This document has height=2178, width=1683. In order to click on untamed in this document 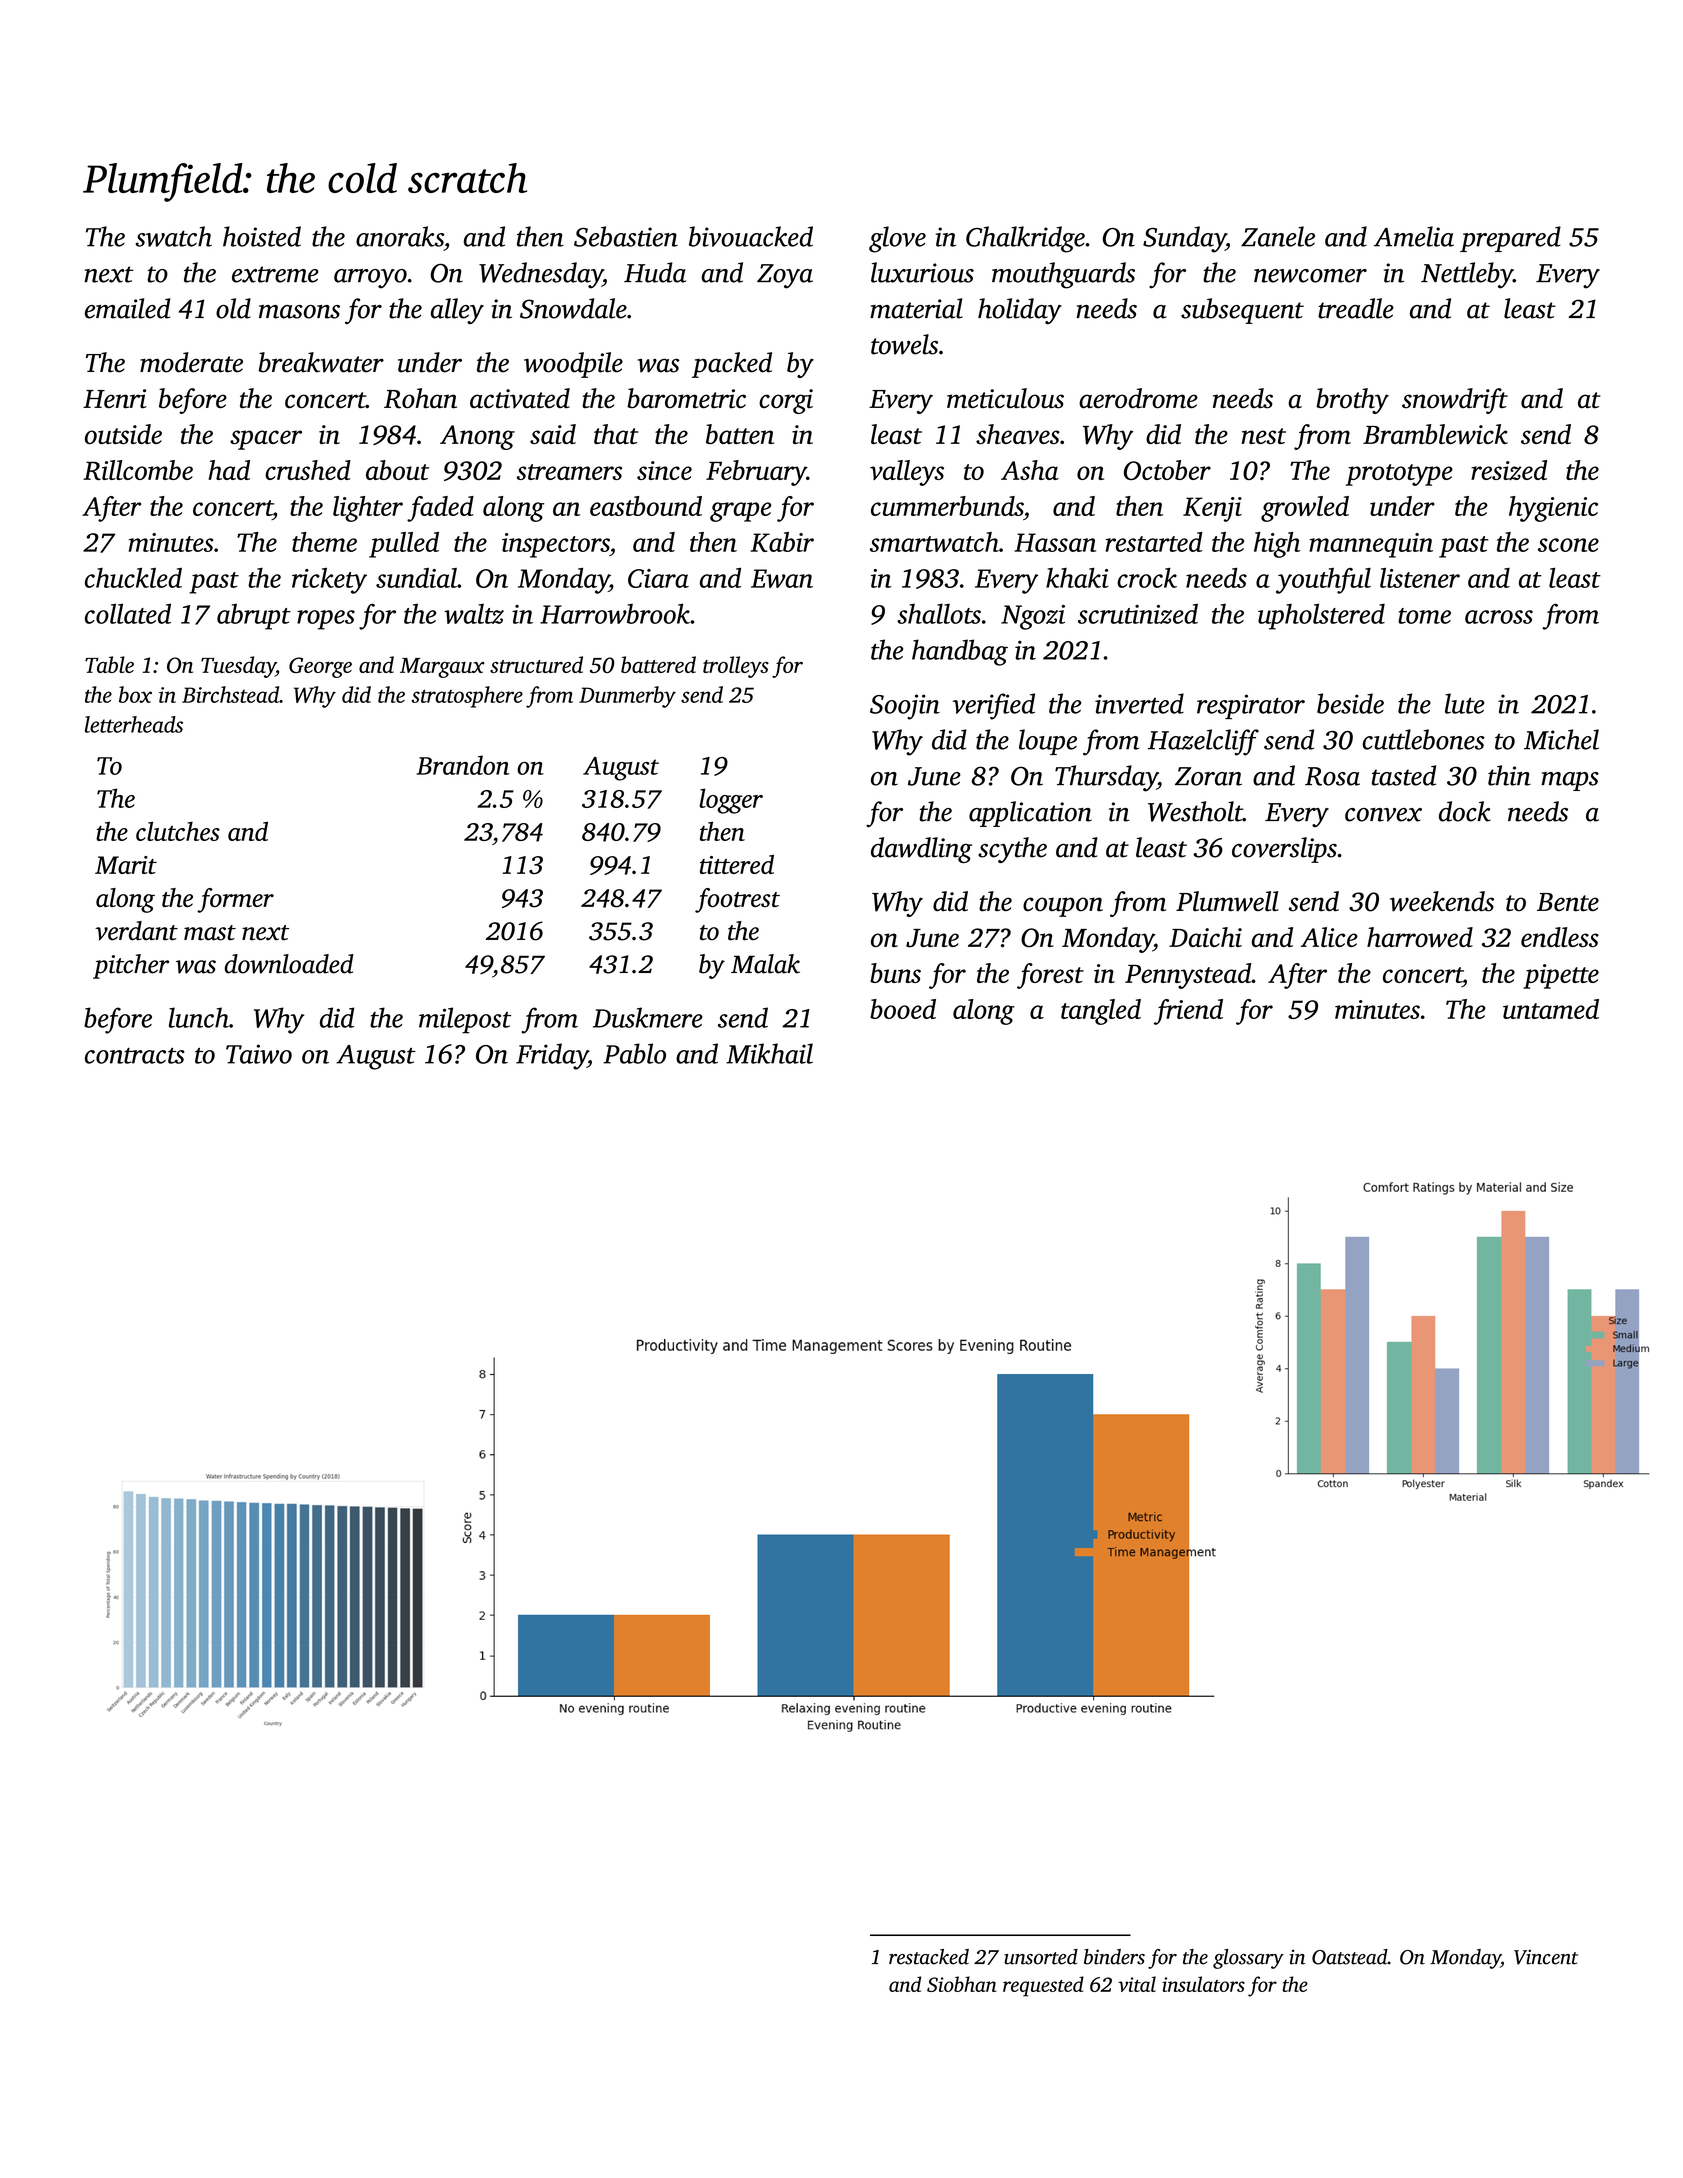, I will do `click(1551, 1009)`.
